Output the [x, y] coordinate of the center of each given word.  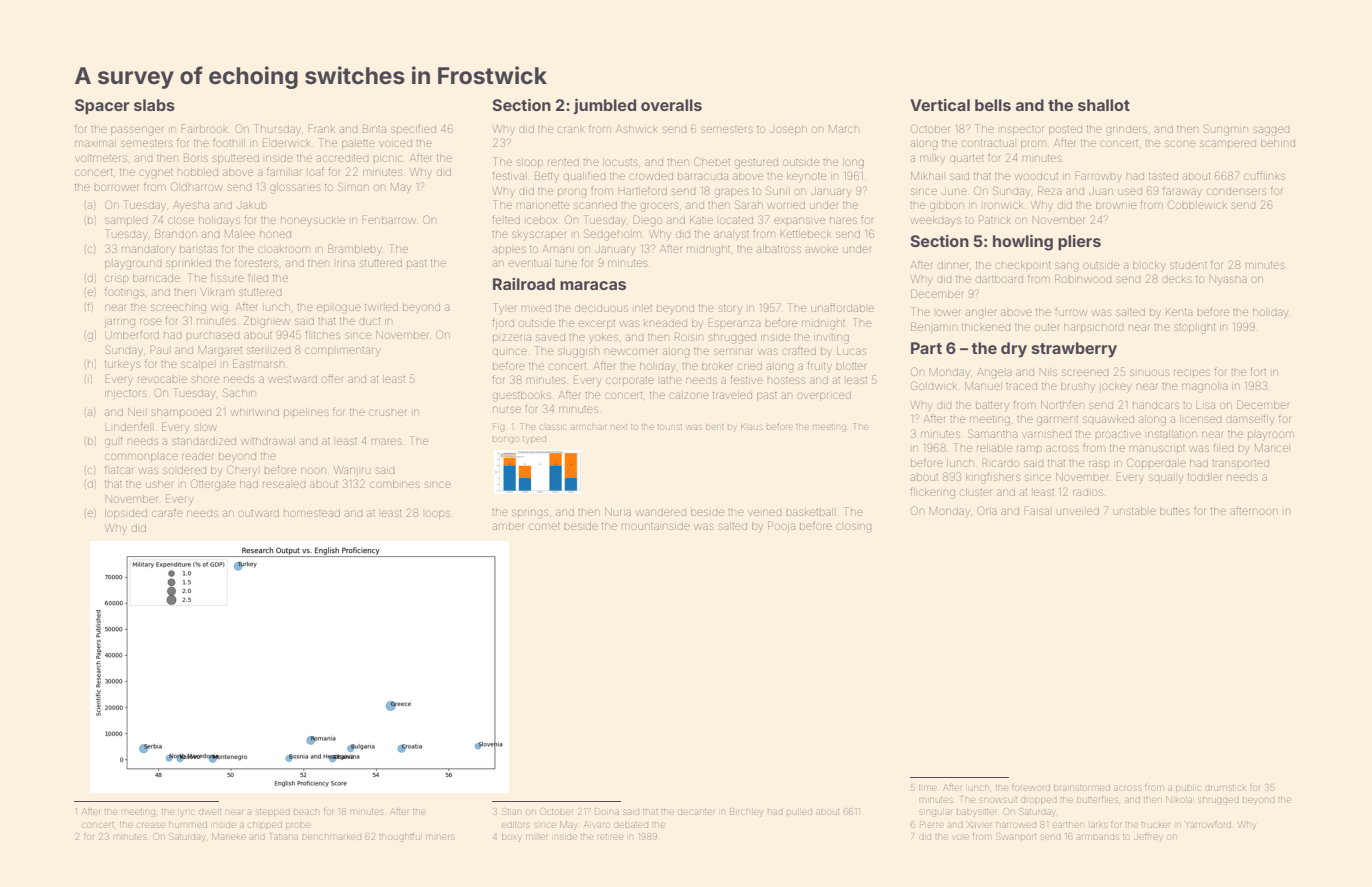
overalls [671, 105]
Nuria [618, 512]
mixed [536, 308]
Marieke [228, 836]
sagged [1271, 131]
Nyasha [1228, 280]
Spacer [102, 107]
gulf [114, 442]
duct [369, 321]
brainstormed [1082, 788]
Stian [512, 811]
